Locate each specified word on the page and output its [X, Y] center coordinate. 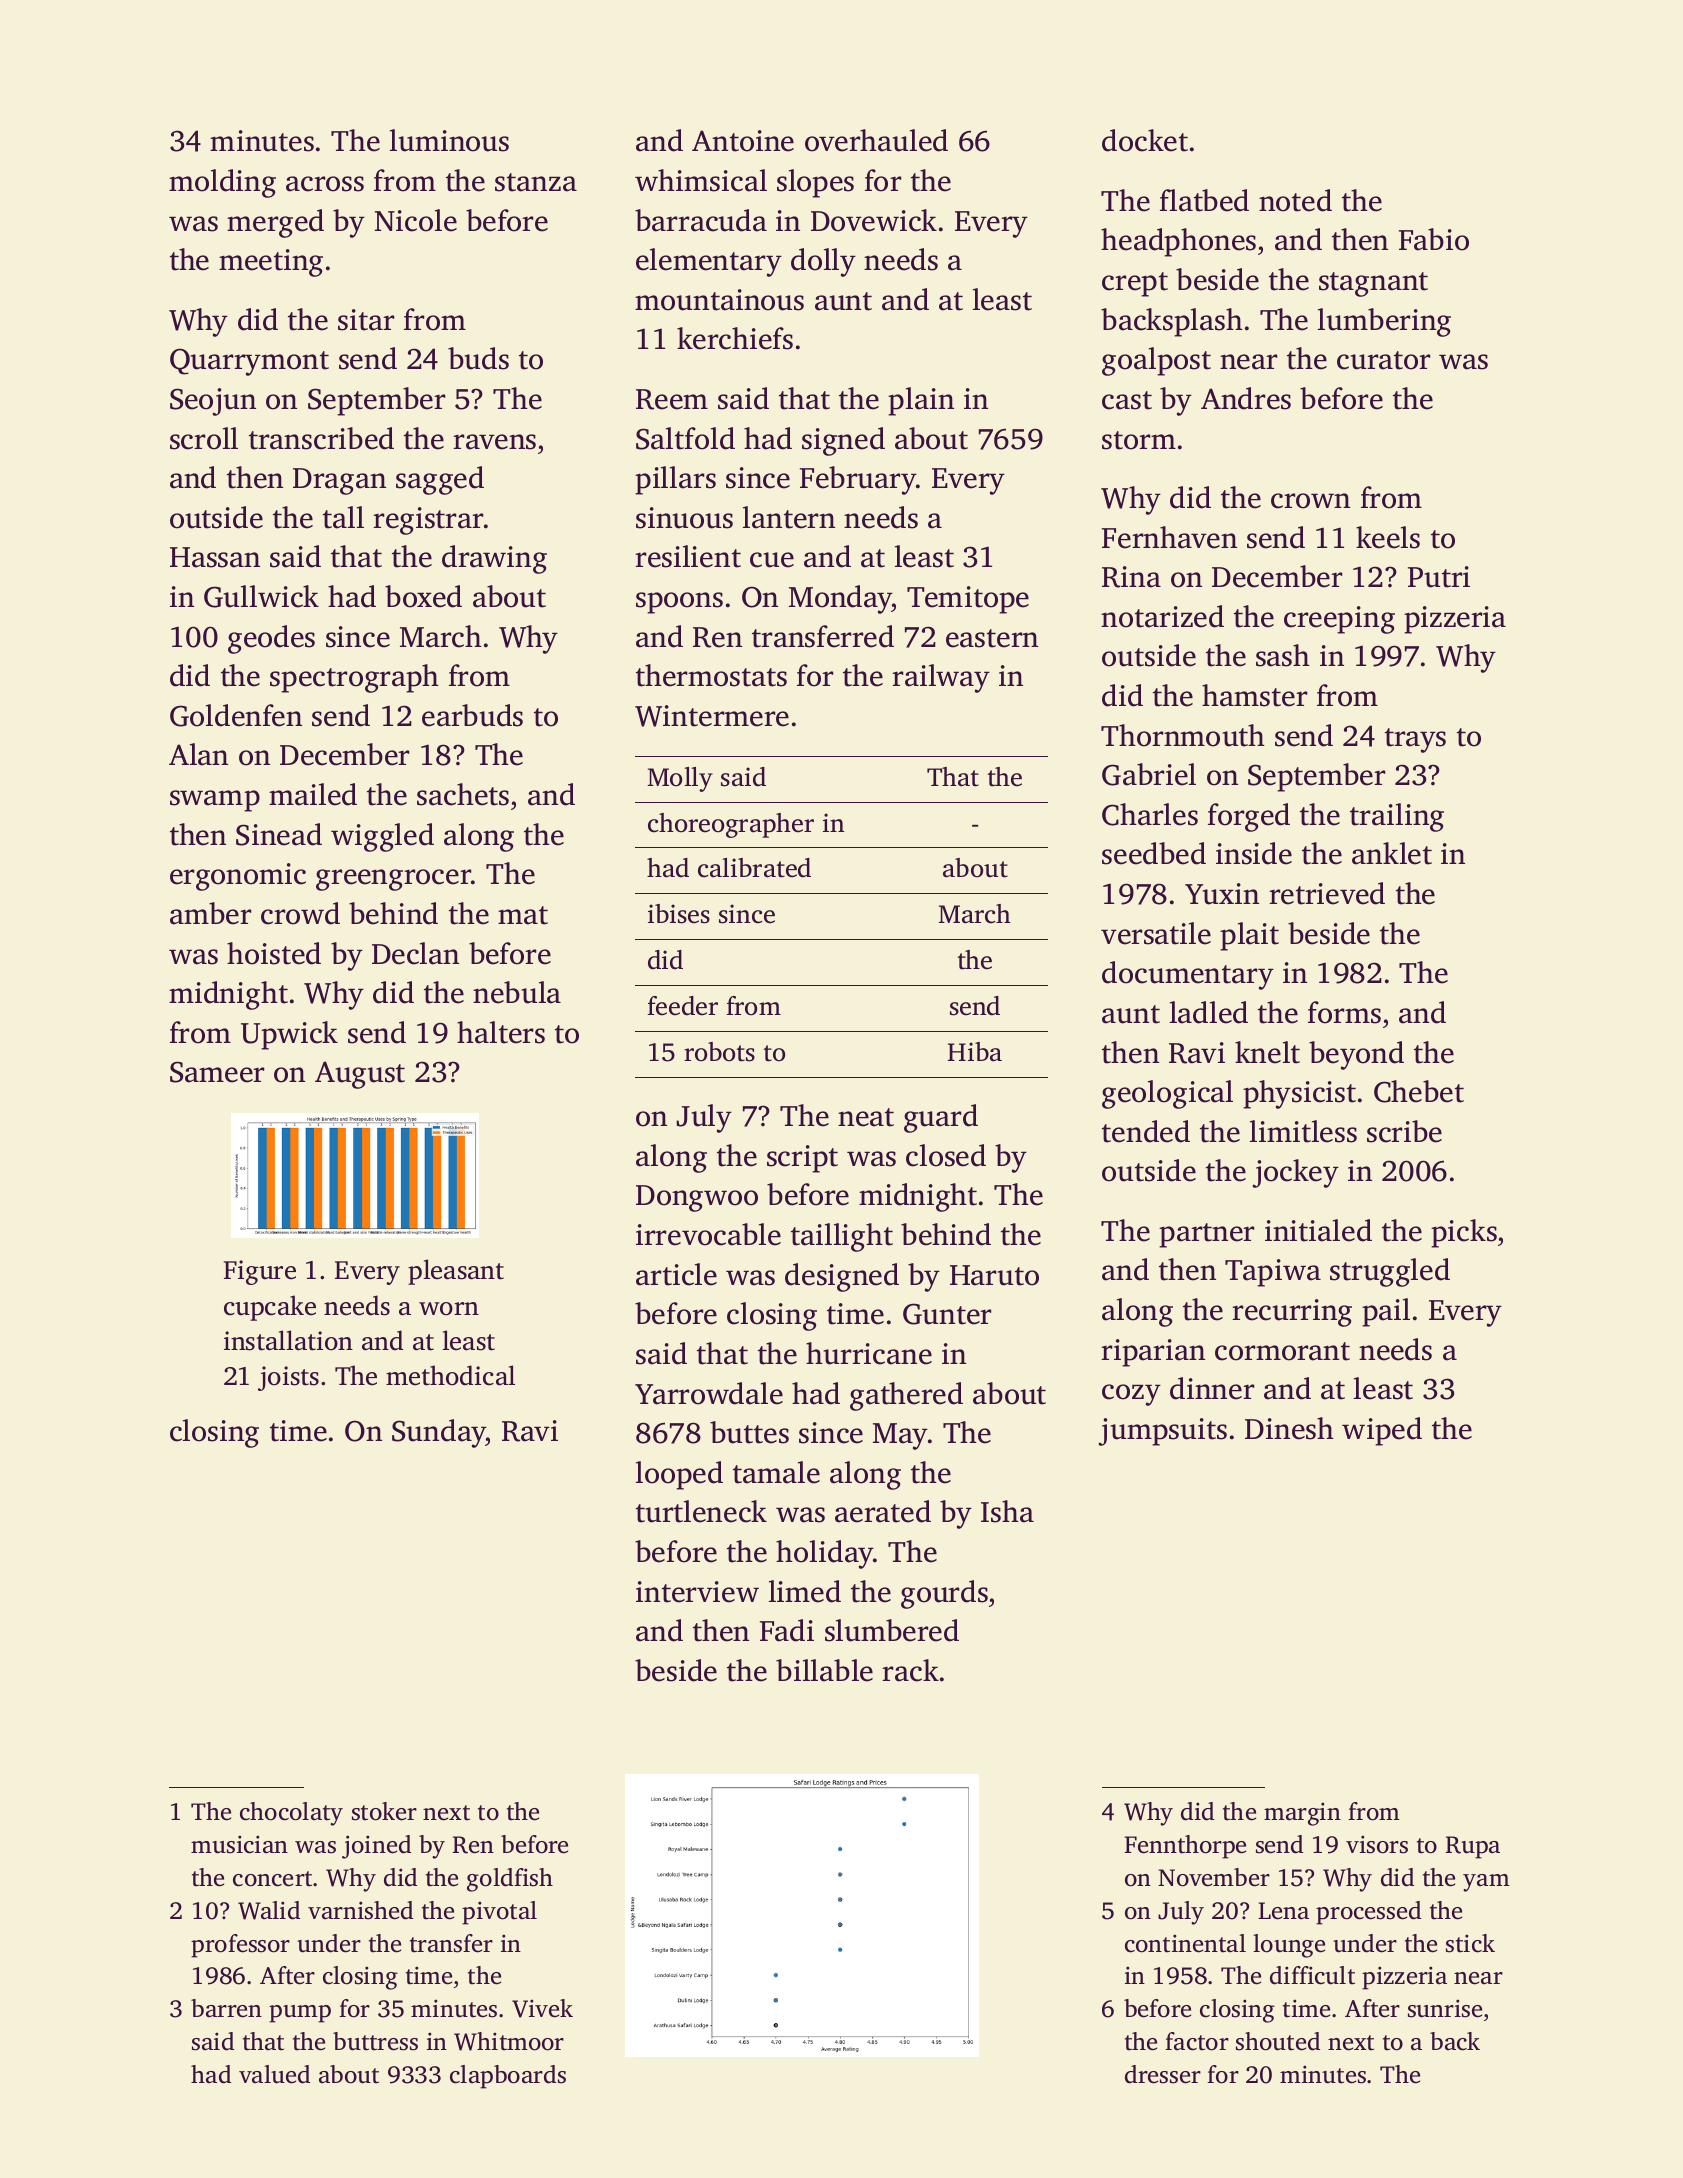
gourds [944, 1594]
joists [288, 1378]
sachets [463, 794]
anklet [1392, 853]
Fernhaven [1169, 537]
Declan [415, 953]
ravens [494, 442]
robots [719, 1052]
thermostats [711, 675]
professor [240, 1946]
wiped [1382, 1431]
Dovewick [874, 220]
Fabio [1434, 239]
